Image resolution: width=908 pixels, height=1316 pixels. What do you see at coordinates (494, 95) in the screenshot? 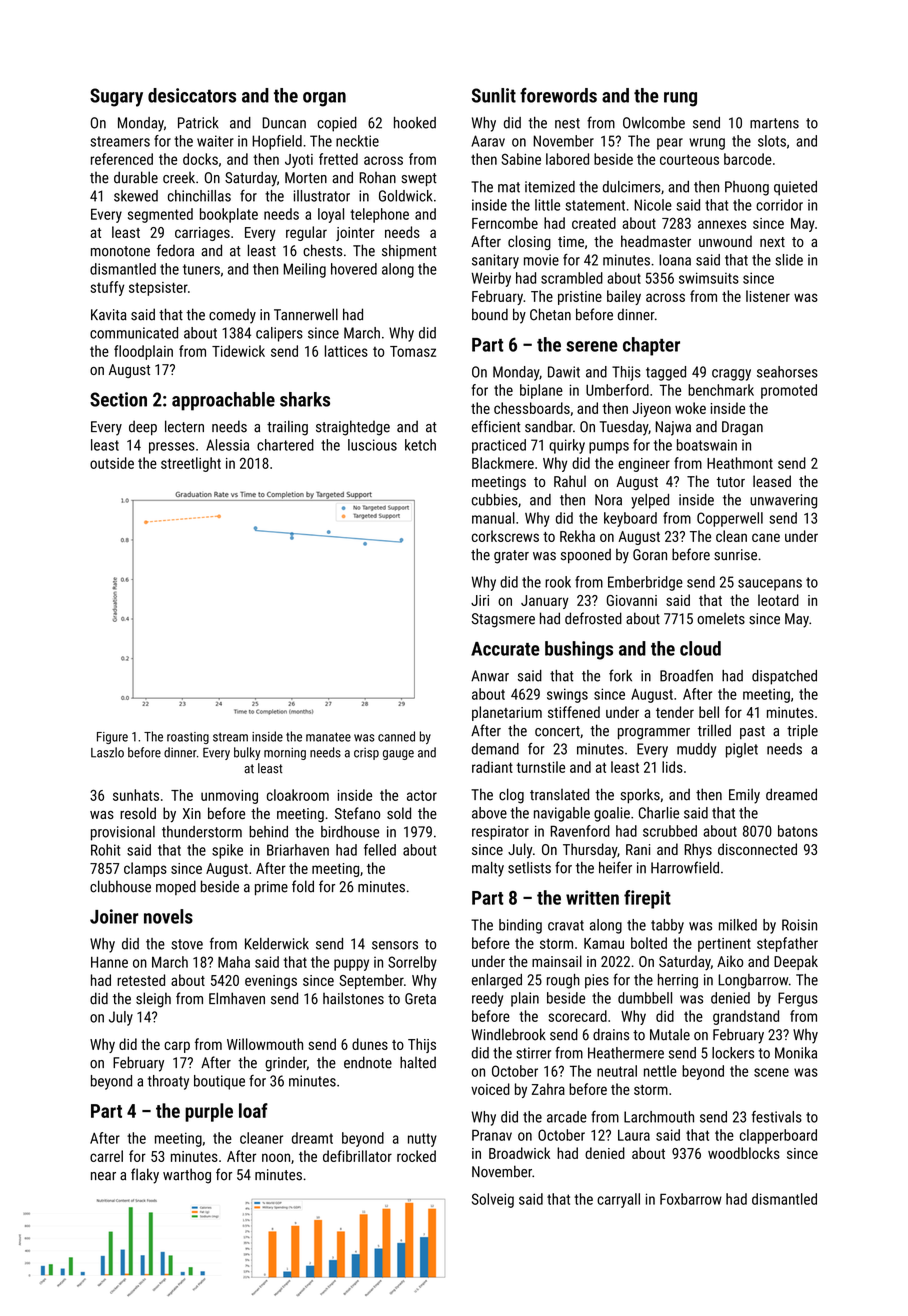
I see `Sunlit` at bounding box center [494, 95].
